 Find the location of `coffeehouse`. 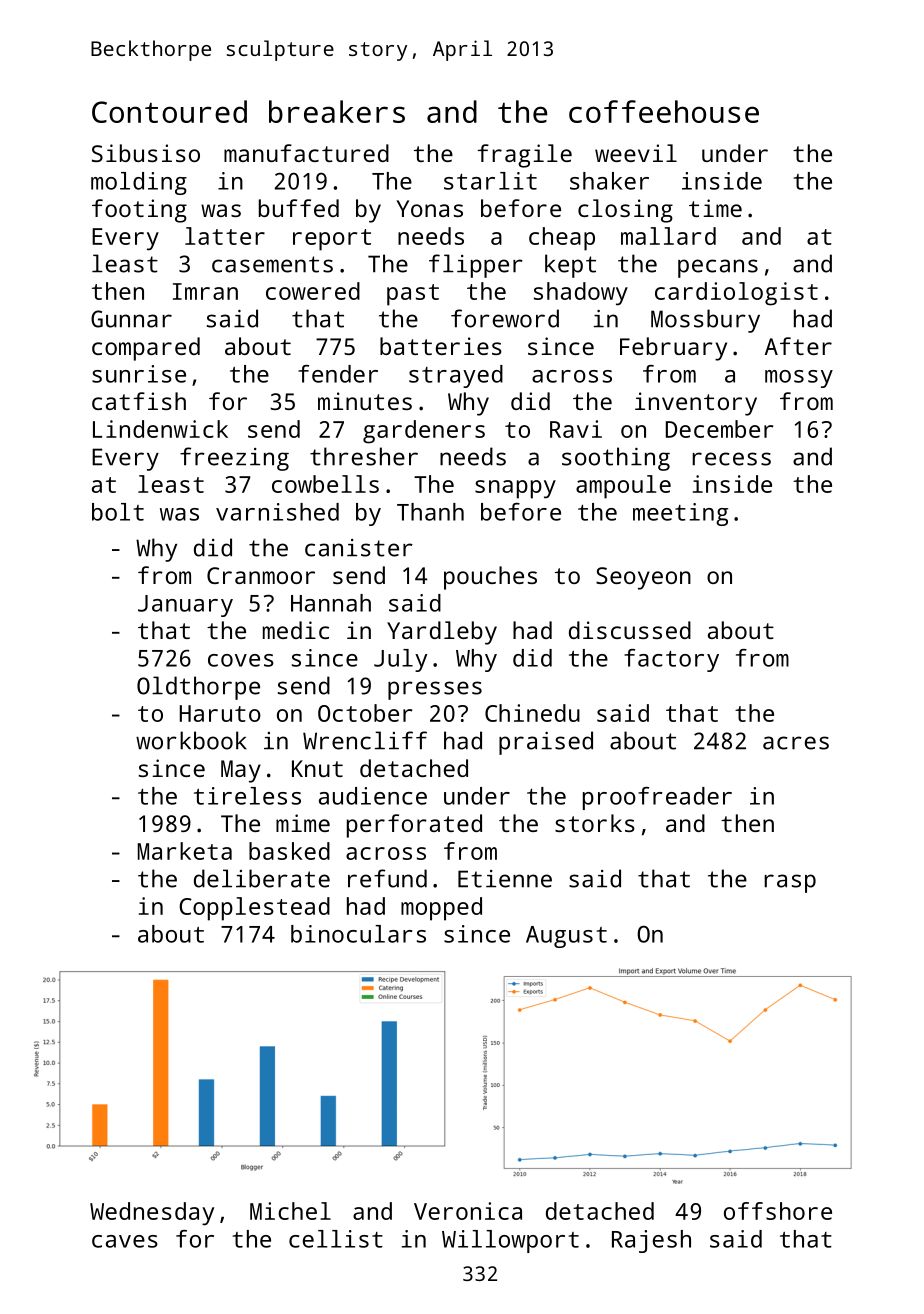

coffeehouse is located at coordinates (664, 111).
